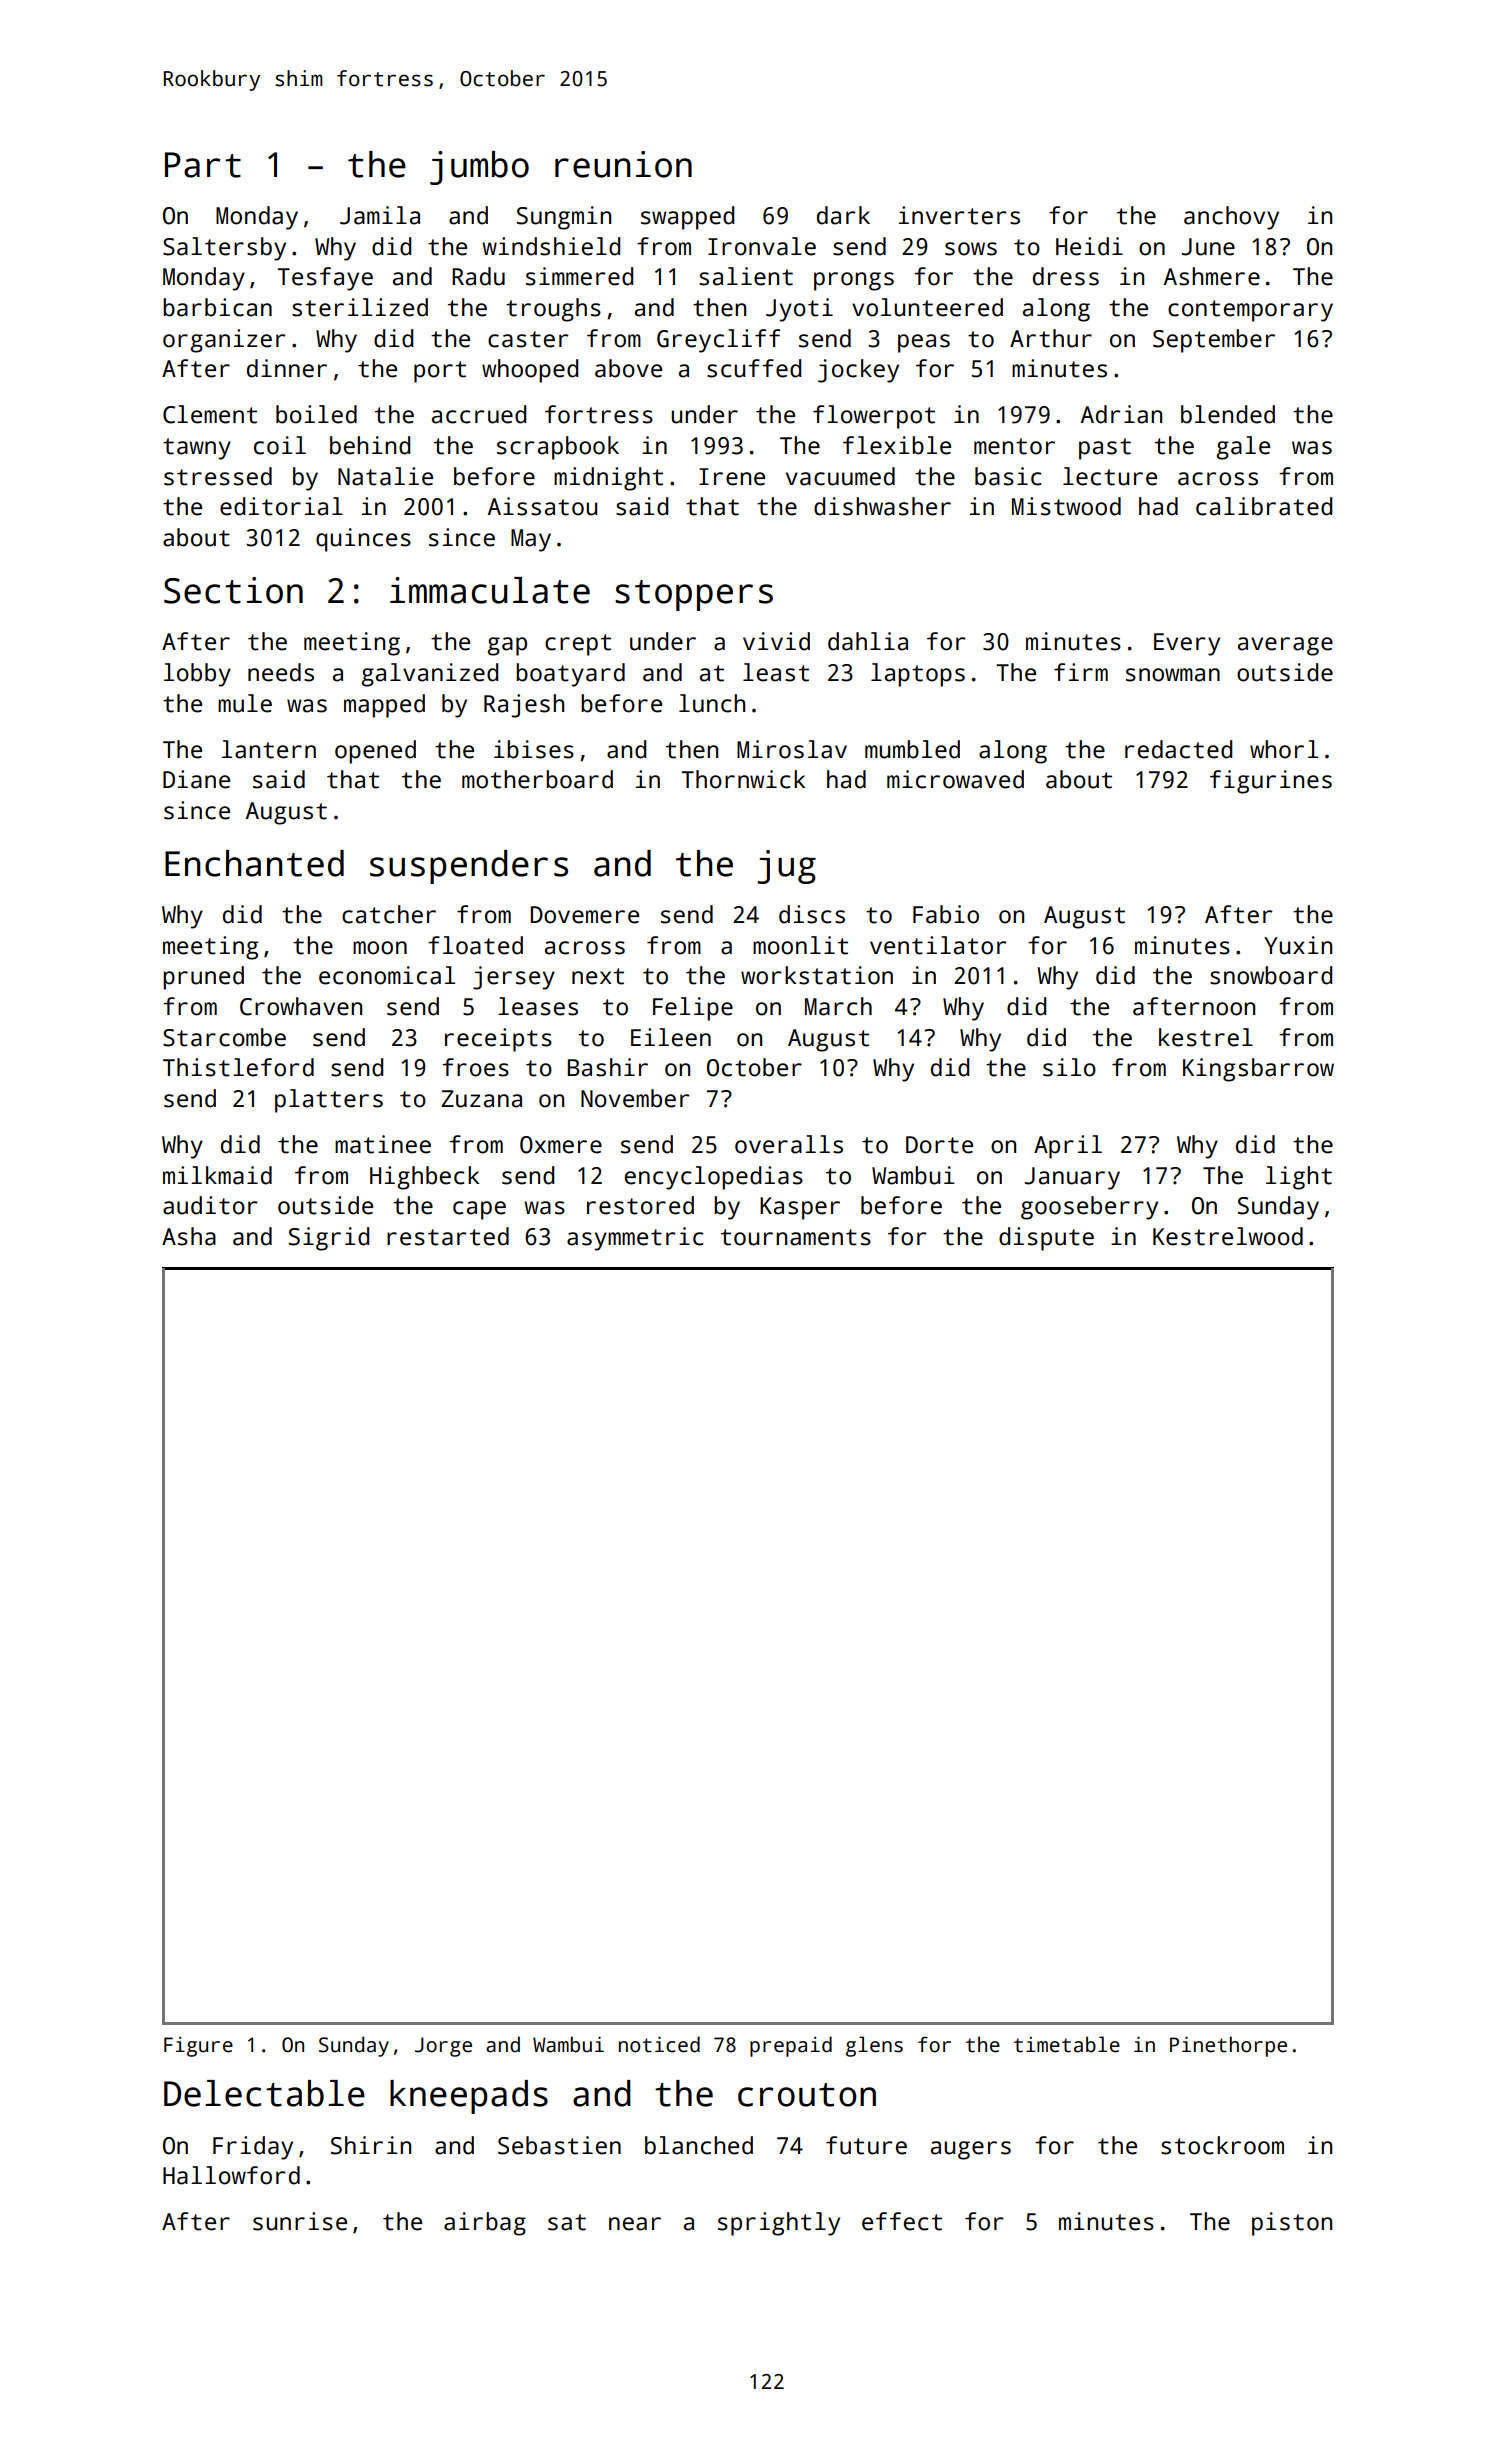 Image resolution: width=1496 pixels, height=2464 pixels. What do you see at coordinates (389, 914) in the screenshot?
I see `catcher` at bounding box center [389, 914].
